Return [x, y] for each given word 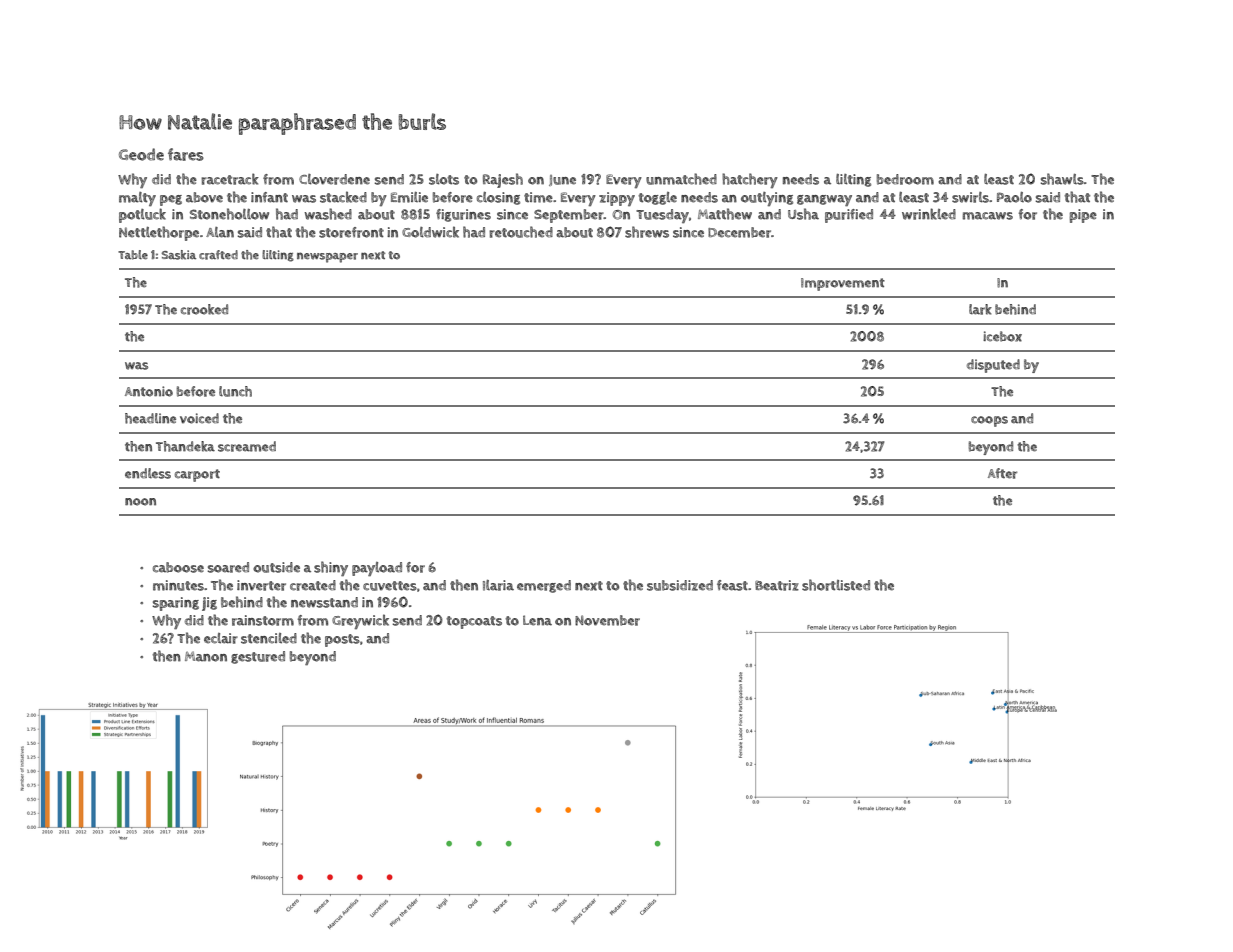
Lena [537, 620]
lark [980, 309]
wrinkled [929, 214]
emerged [544, 586]
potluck [142, 215]
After [1002, 473]
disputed [993, 366]
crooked [204, 309]
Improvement [843, 284]
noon [140, 502]
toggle [657, 198]
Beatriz [777, 585]
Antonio [149, 391]
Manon [206, 656]
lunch [235, 391]
